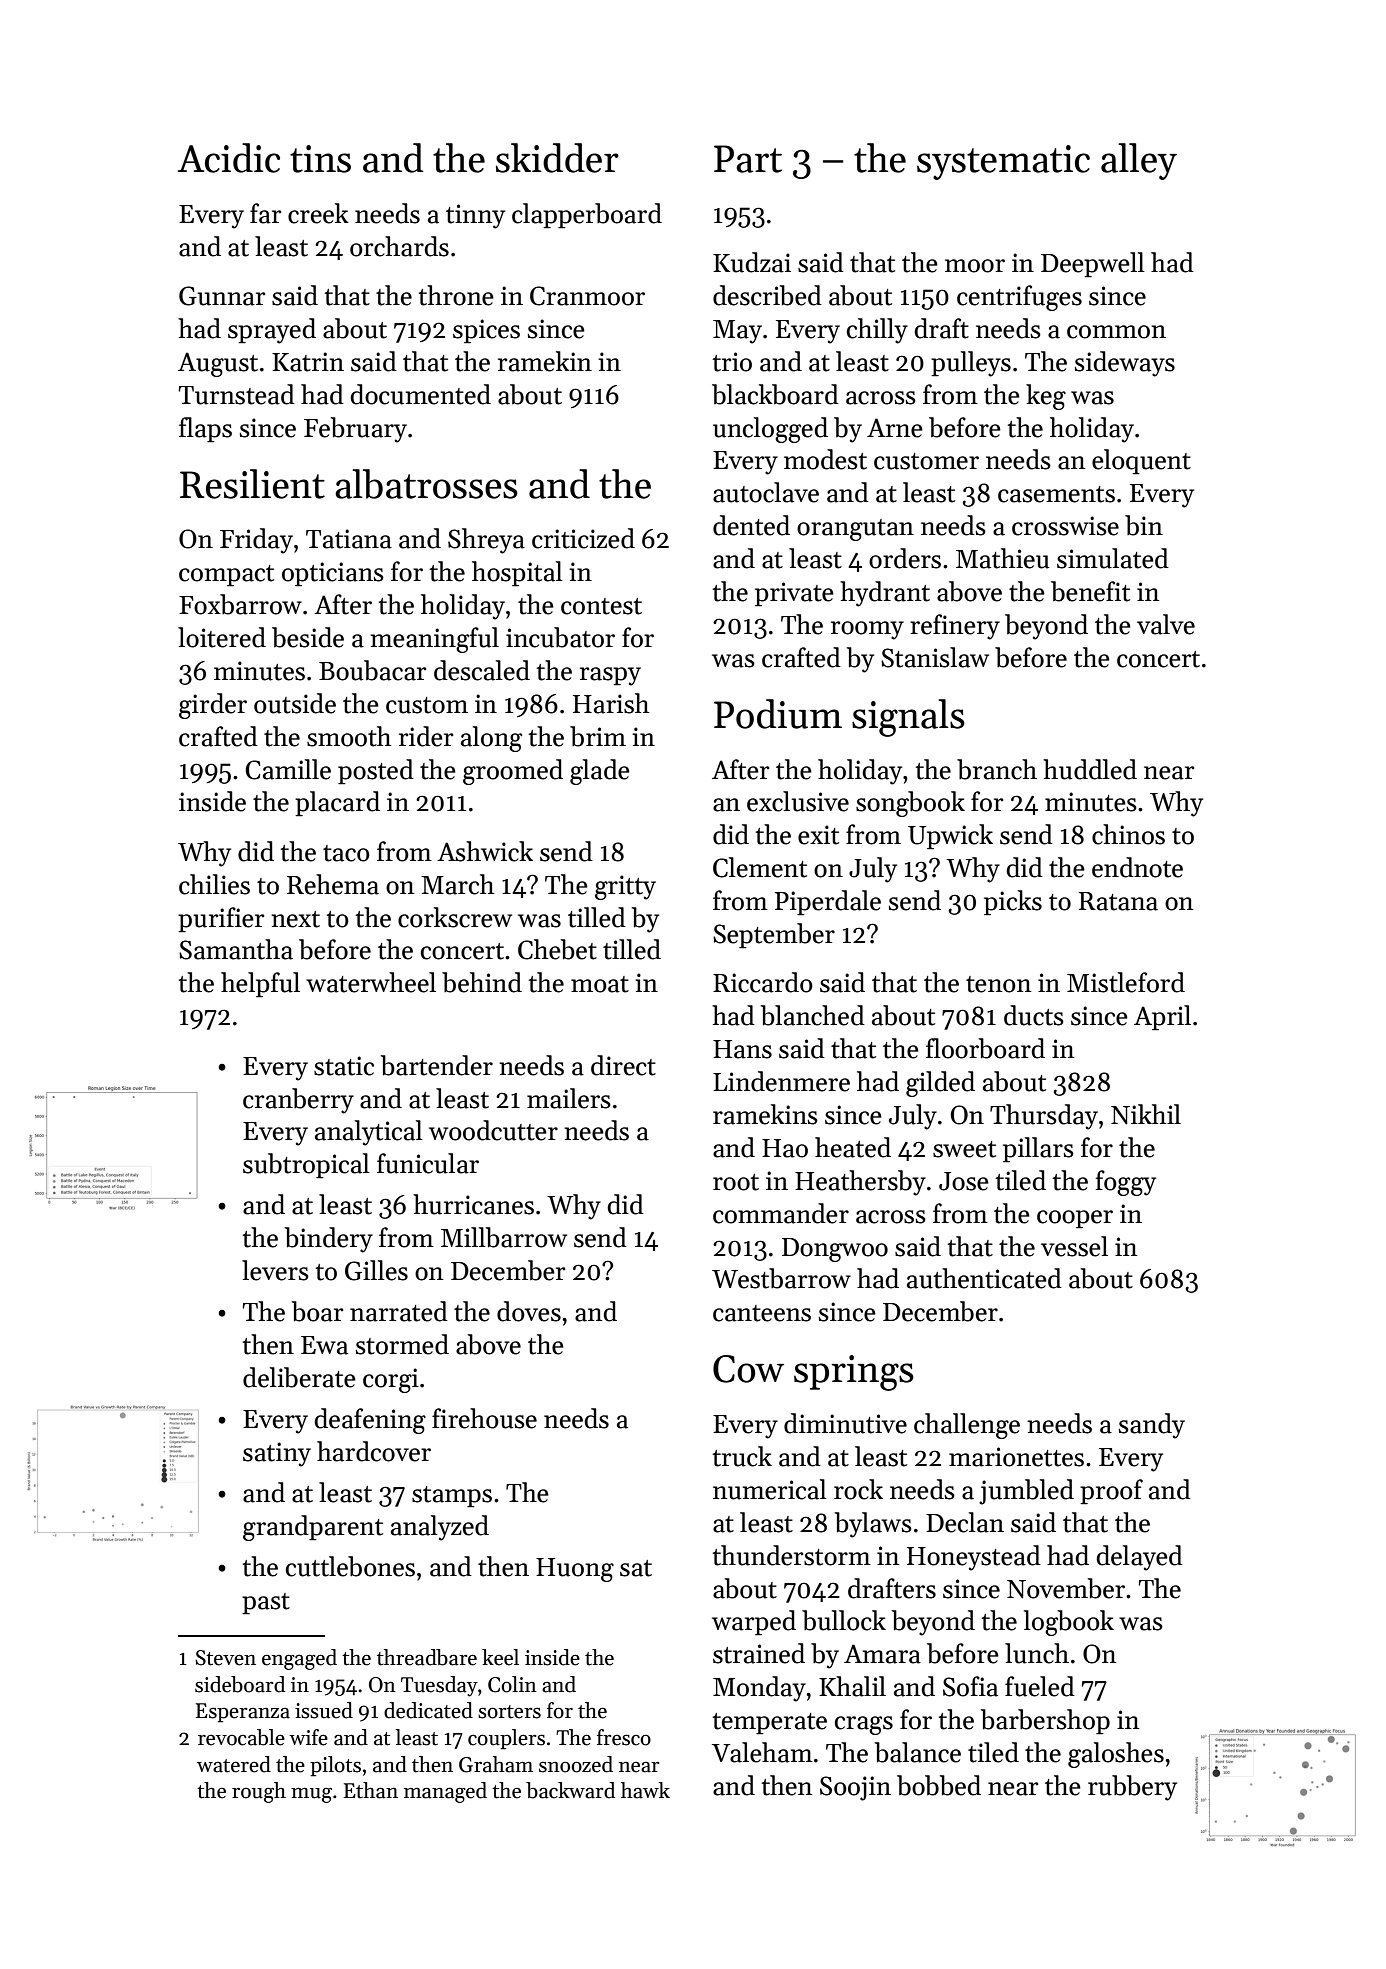  Describe the element at coordinates (311, 1795) in the image. I see `mug` at that location.
